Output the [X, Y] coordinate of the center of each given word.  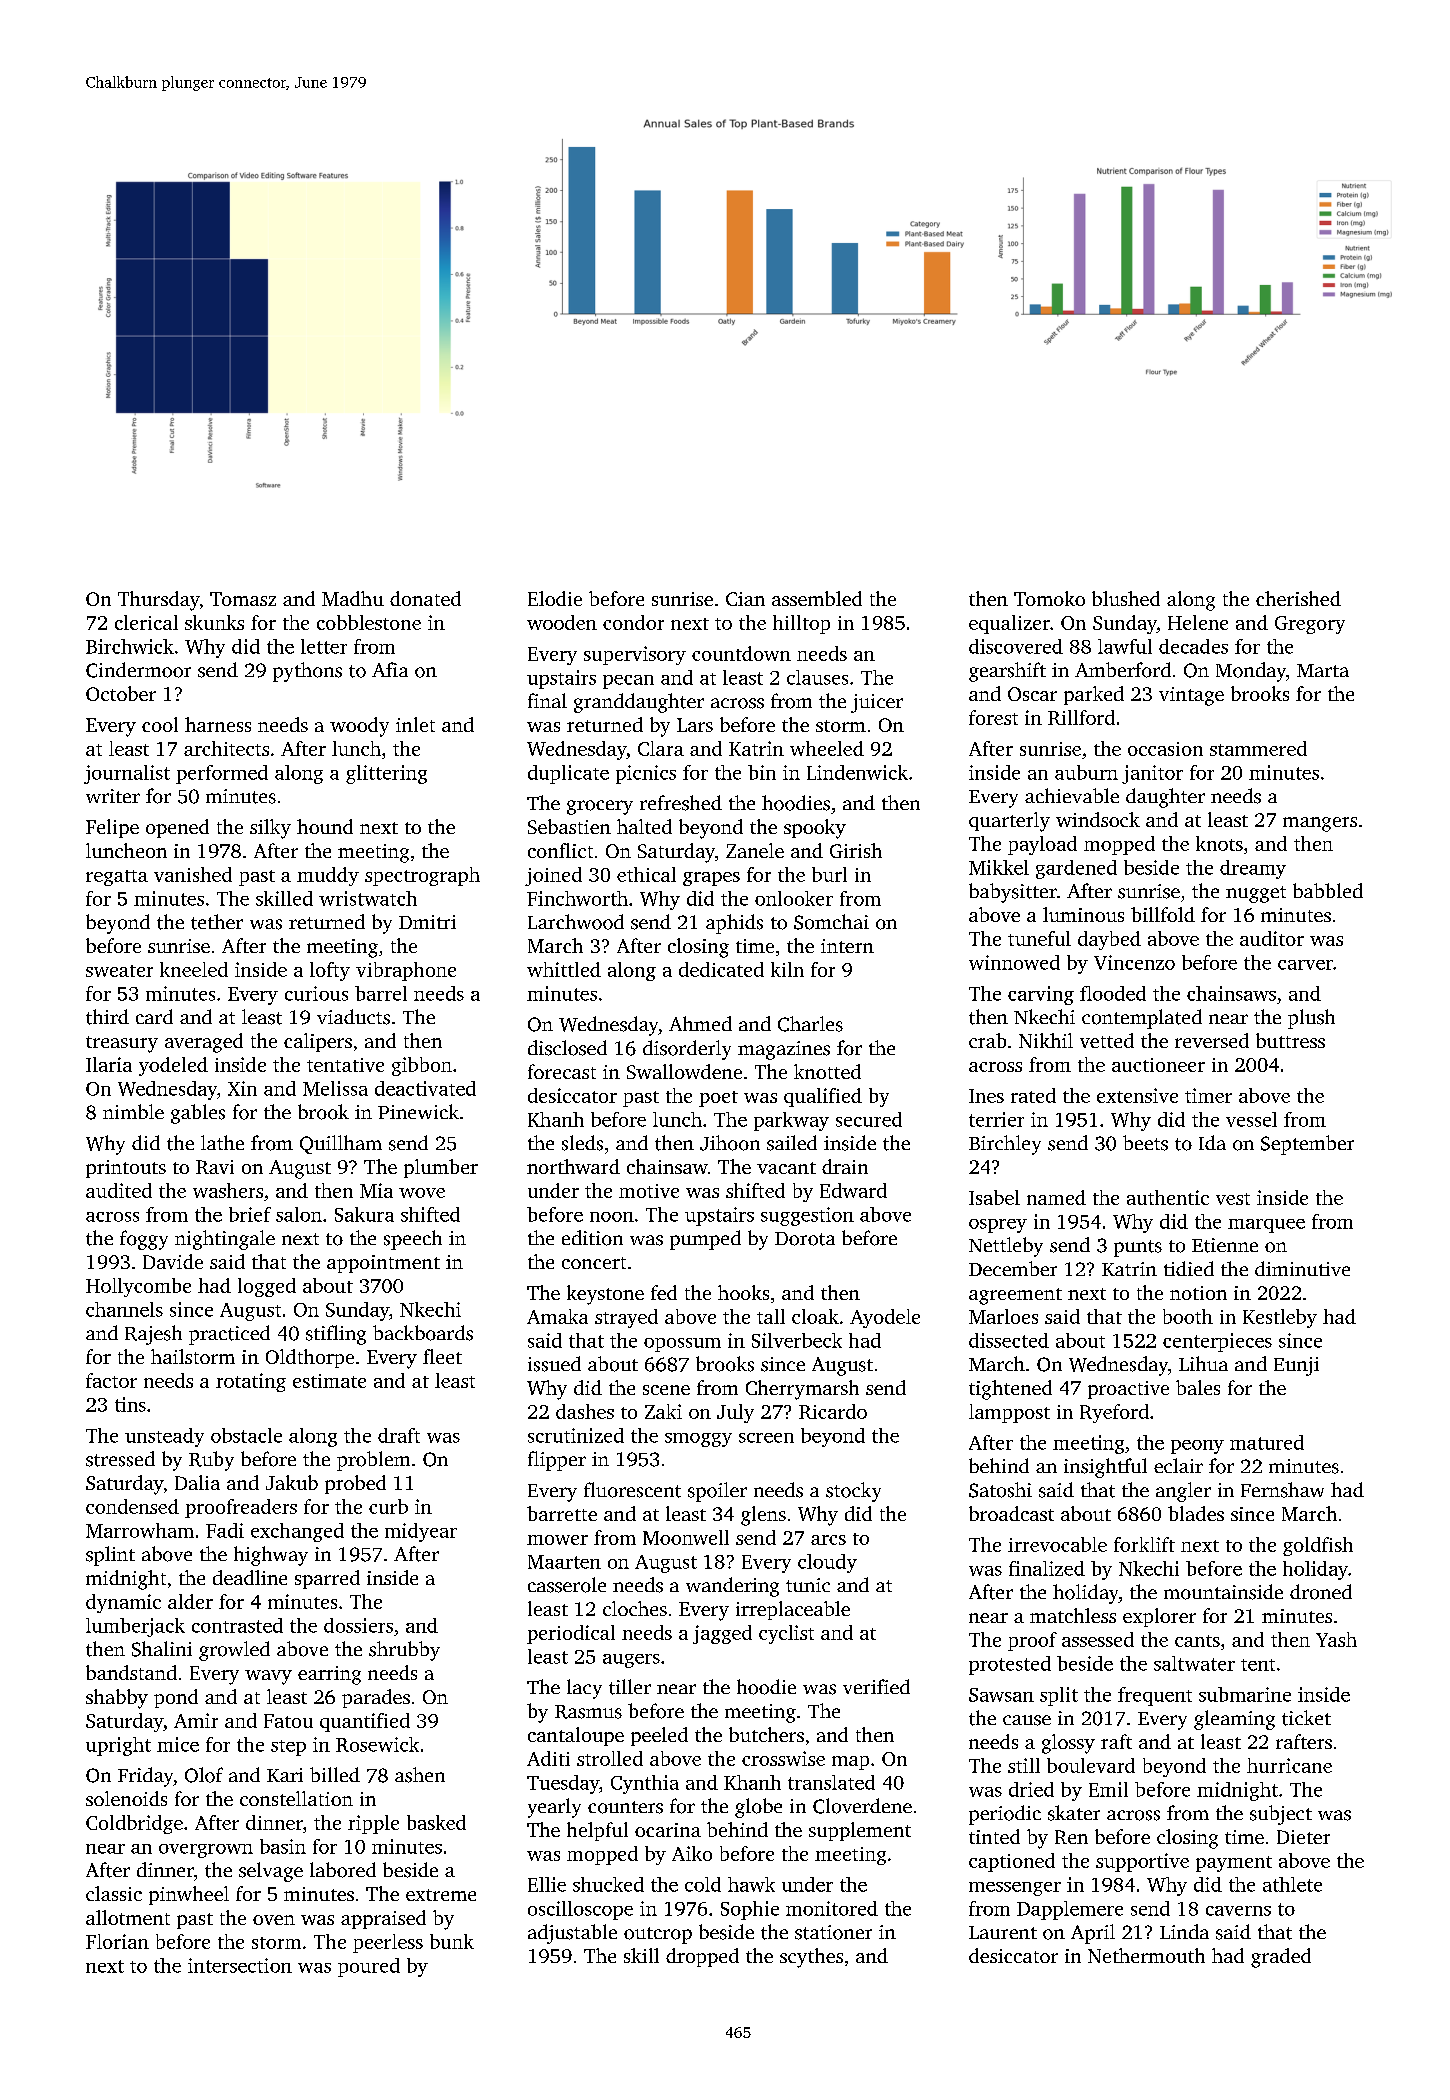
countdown [741, 653]
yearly [554, 1808]
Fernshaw [1282, 1490]
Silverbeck [797, 1340]
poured [369, 1967]
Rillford [1081, 717]
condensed [132, 1506]
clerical [146, 622]
